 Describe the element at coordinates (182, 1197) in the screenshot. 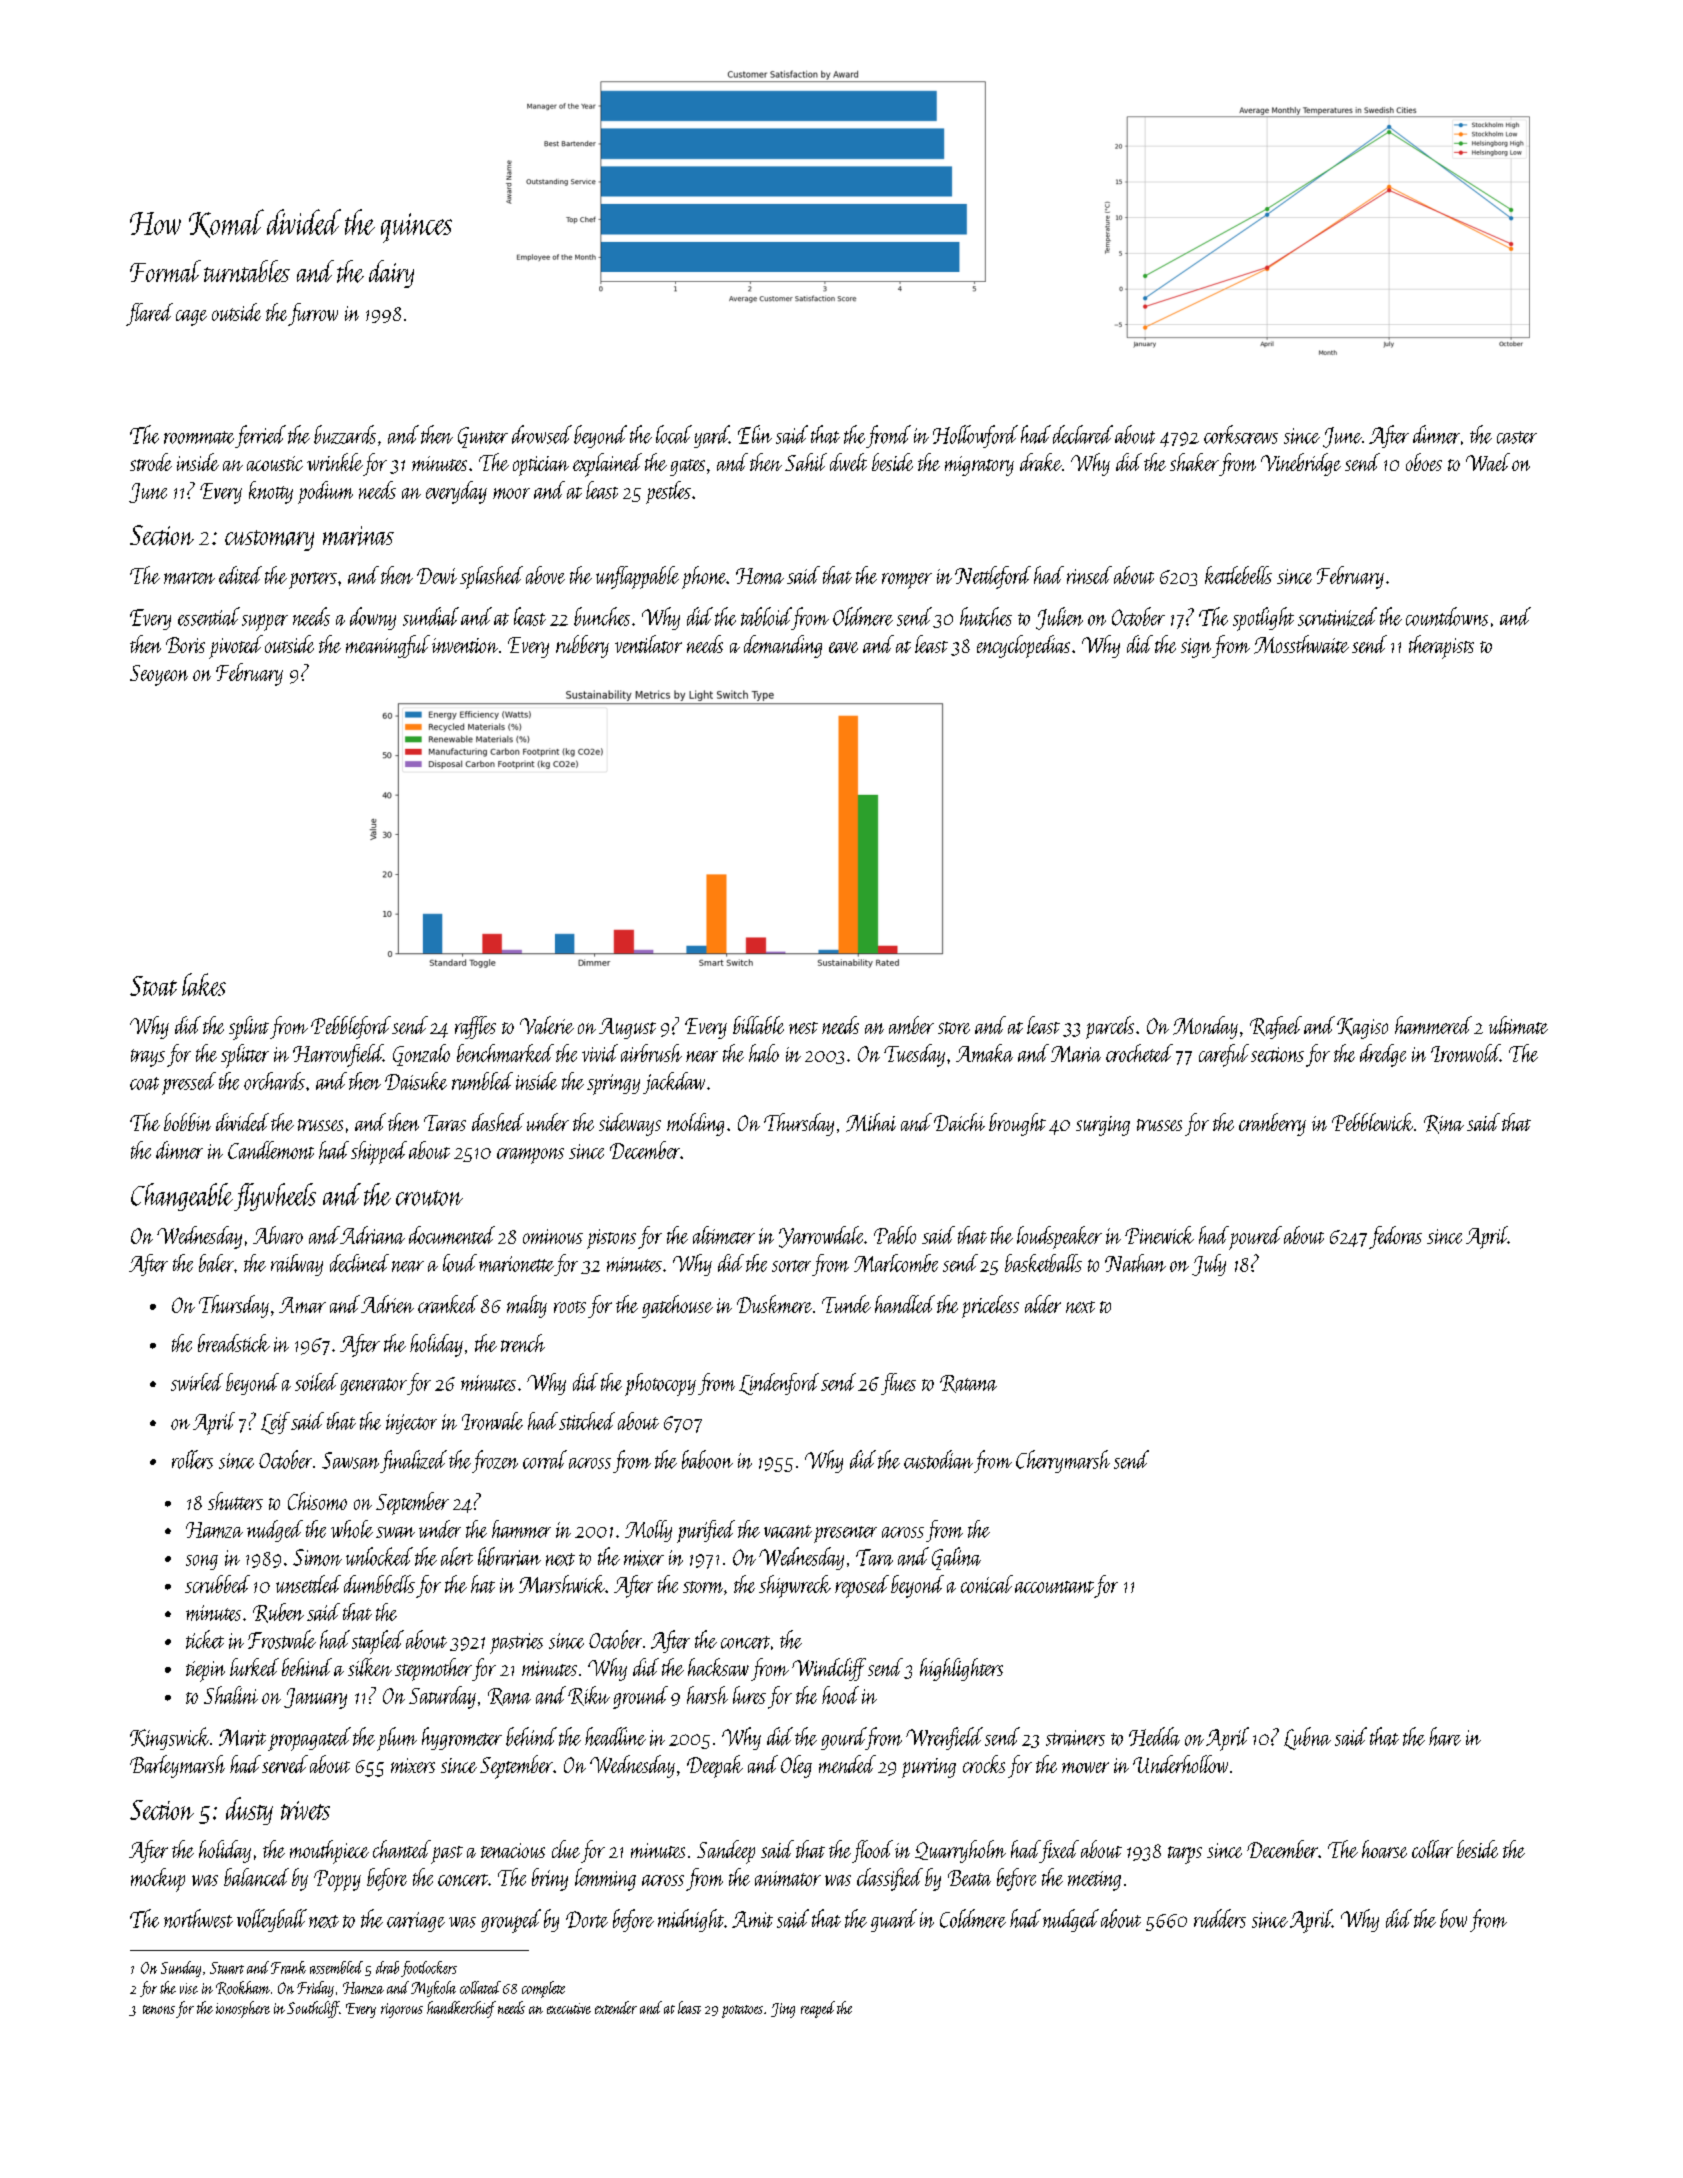

I see `Changeable` at that location.
